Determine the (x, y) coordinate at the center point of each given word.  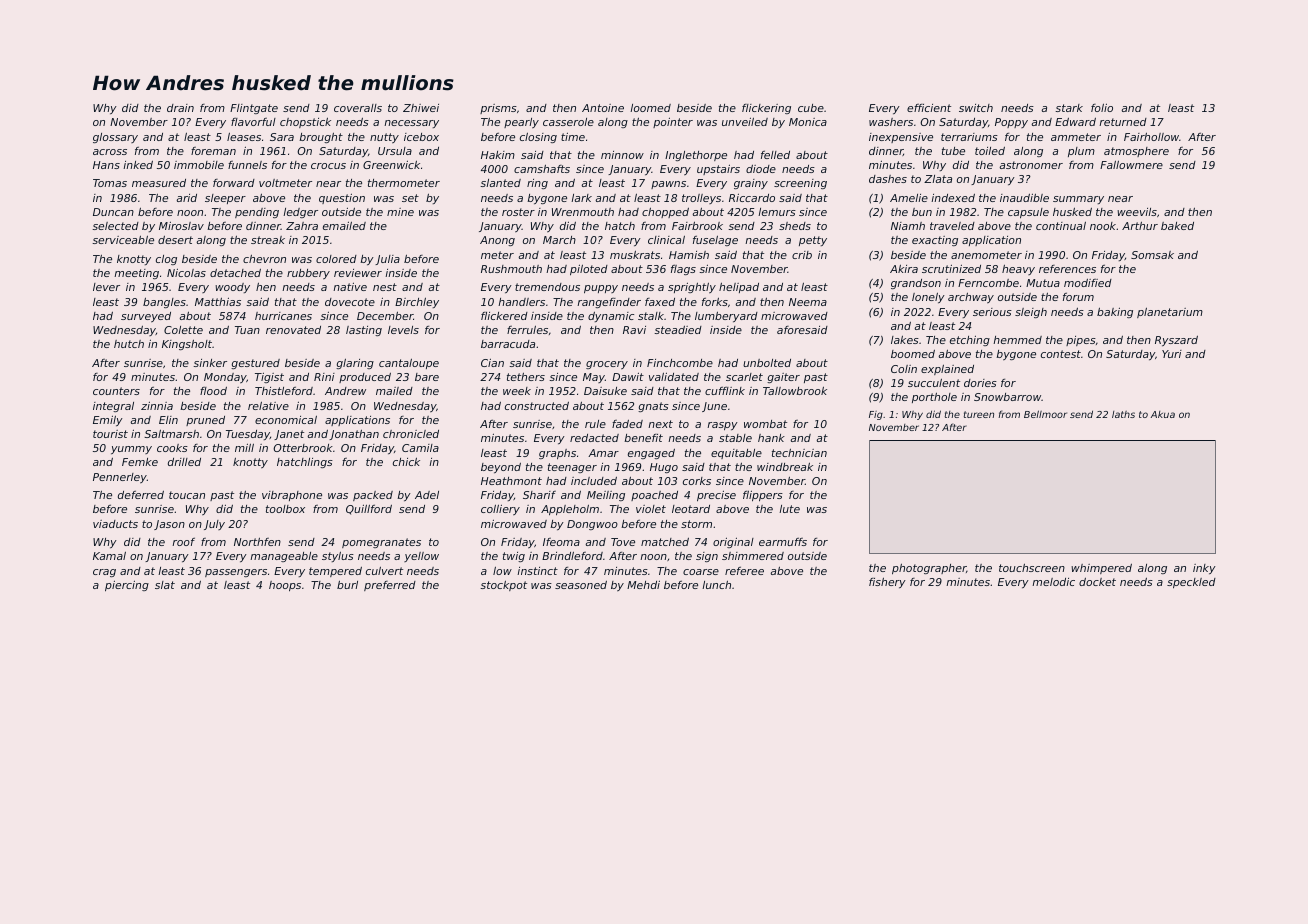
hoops (285, 586)
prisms (498, 109)
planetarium (1170, 313)
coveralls (358, 108)
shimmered (753, 556)
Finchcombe (680, 363)
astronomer (1031, 165)
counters (116, 391)
